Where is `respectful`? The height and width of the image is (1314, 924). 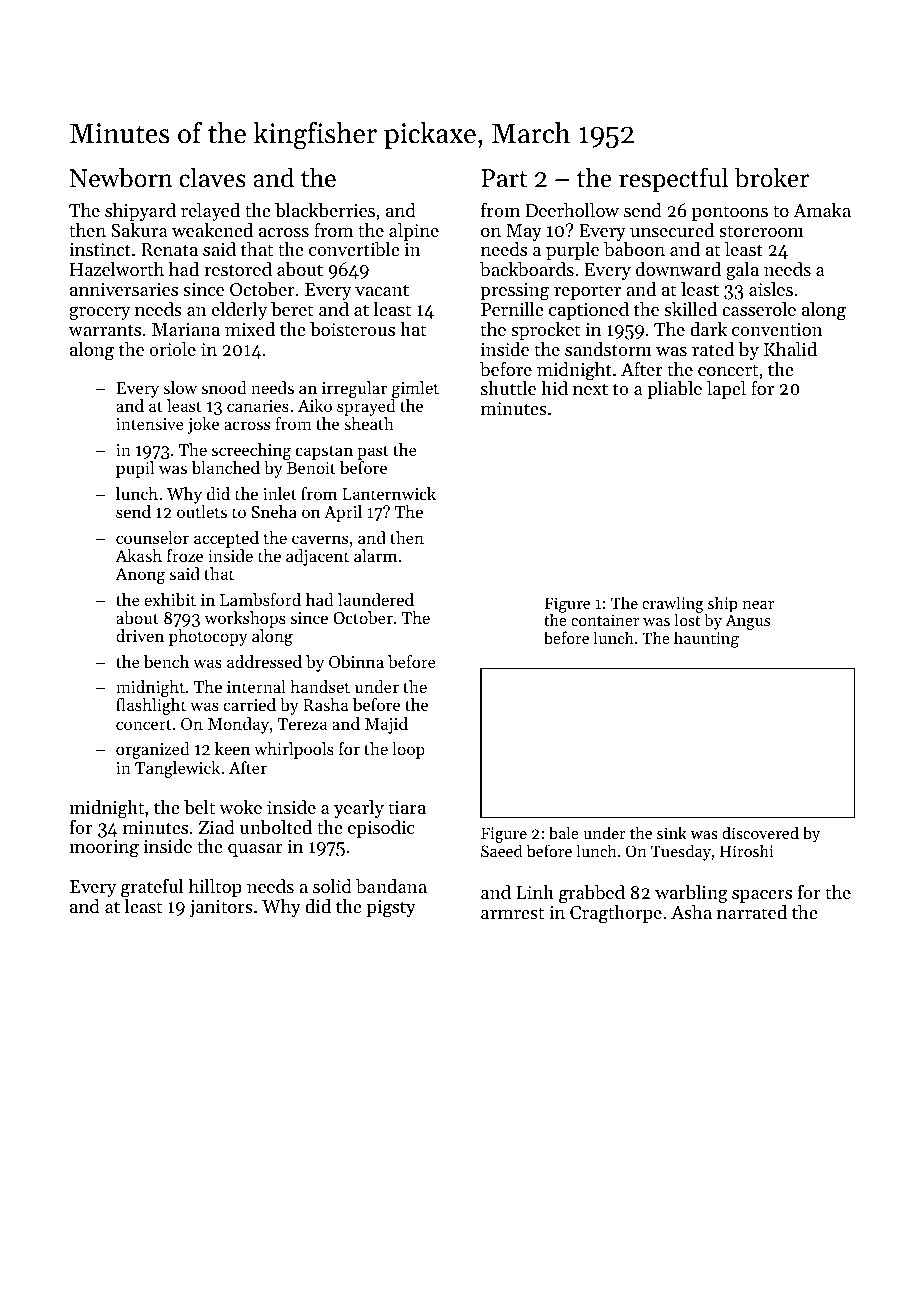
respectful is located at coordinates (673, 180).
